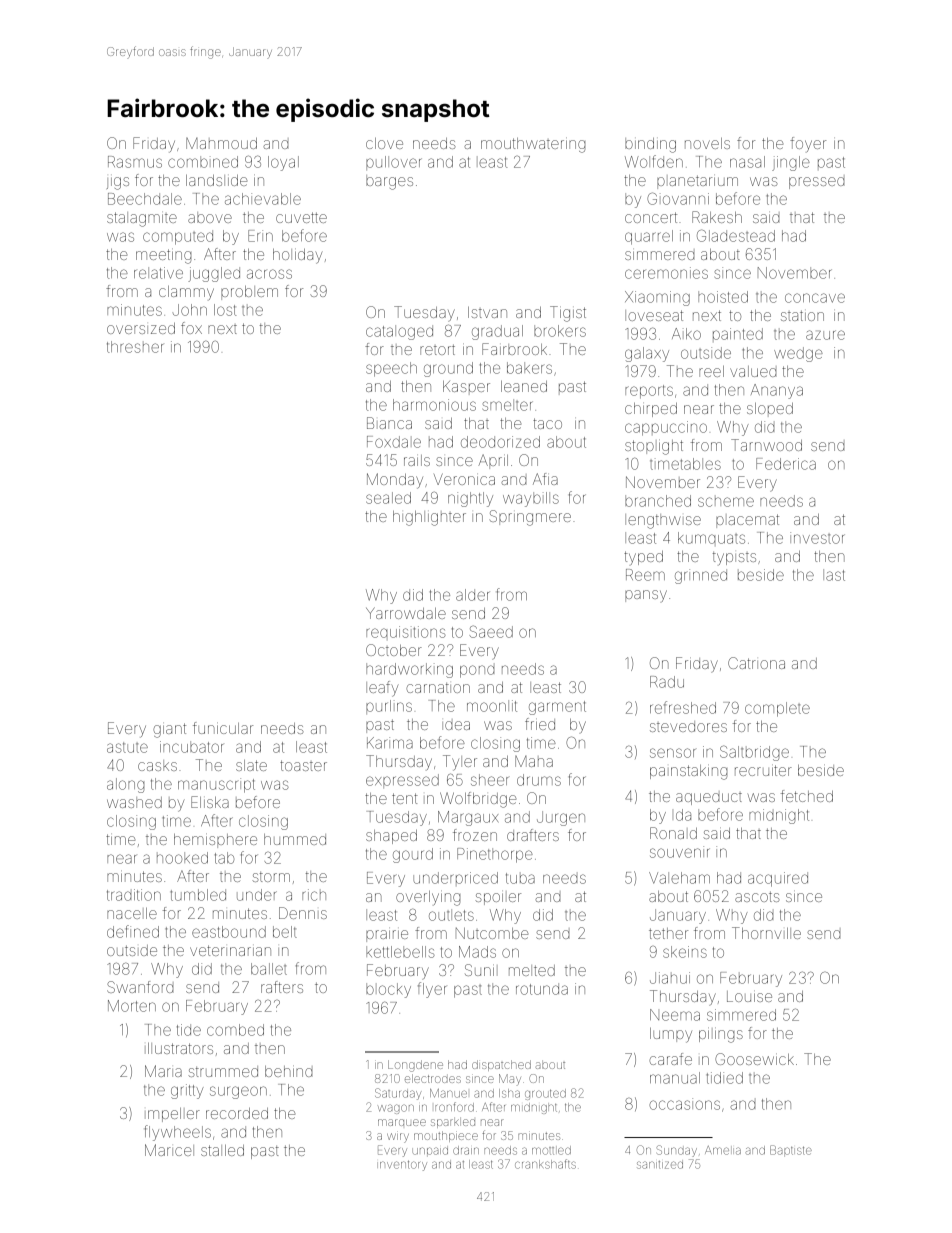 The height and width of the document is (1233, 952). Describe the element at coordinates (754, 1059) in the document. I see `Goosewick` at that location.
